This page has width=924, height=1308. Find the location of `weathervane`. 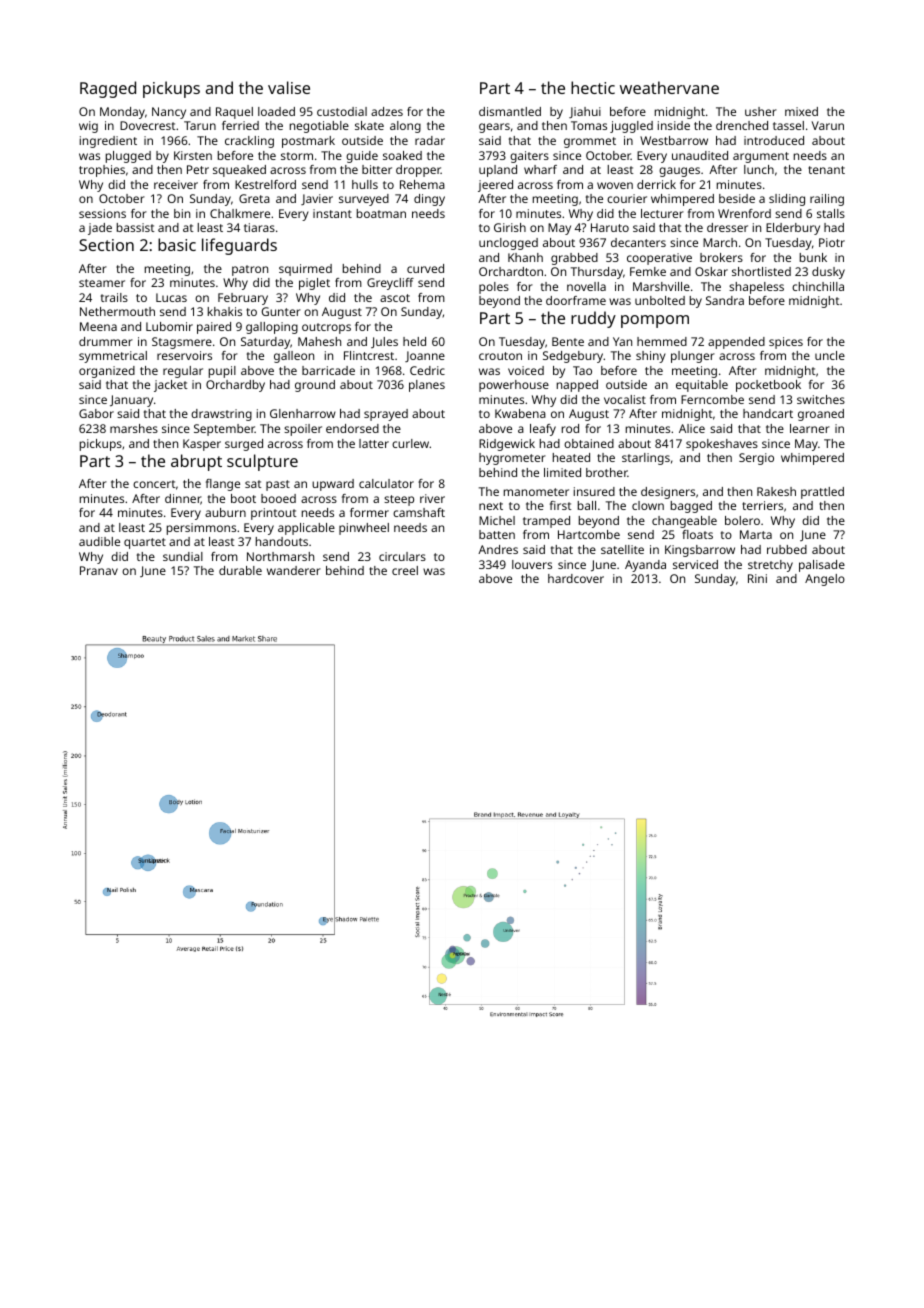

weathervane is located at coordinates (669, 87).
